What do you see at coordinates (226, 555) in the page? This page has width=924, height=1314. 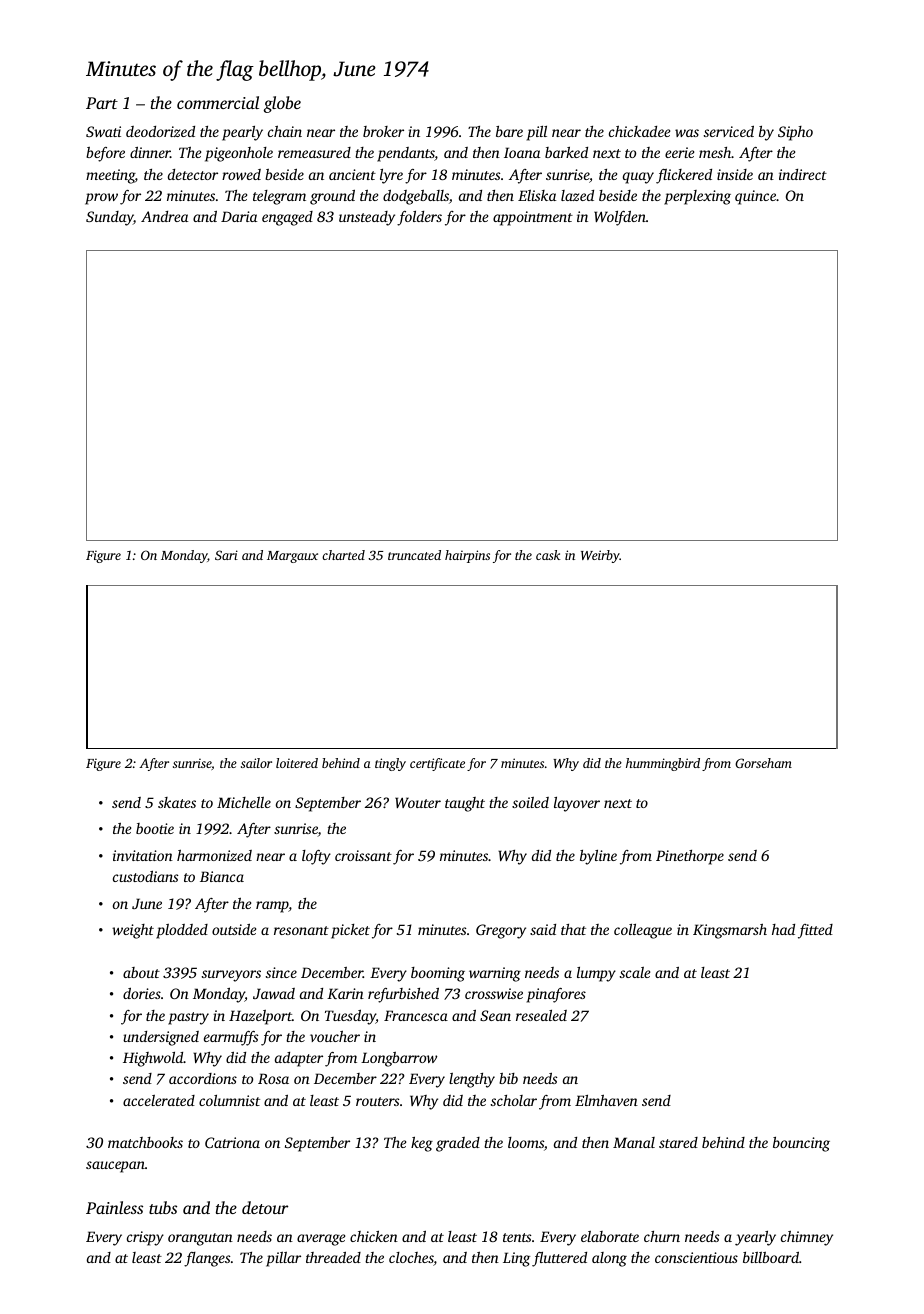 I see `Sari` at bounding box center [226, 555].
